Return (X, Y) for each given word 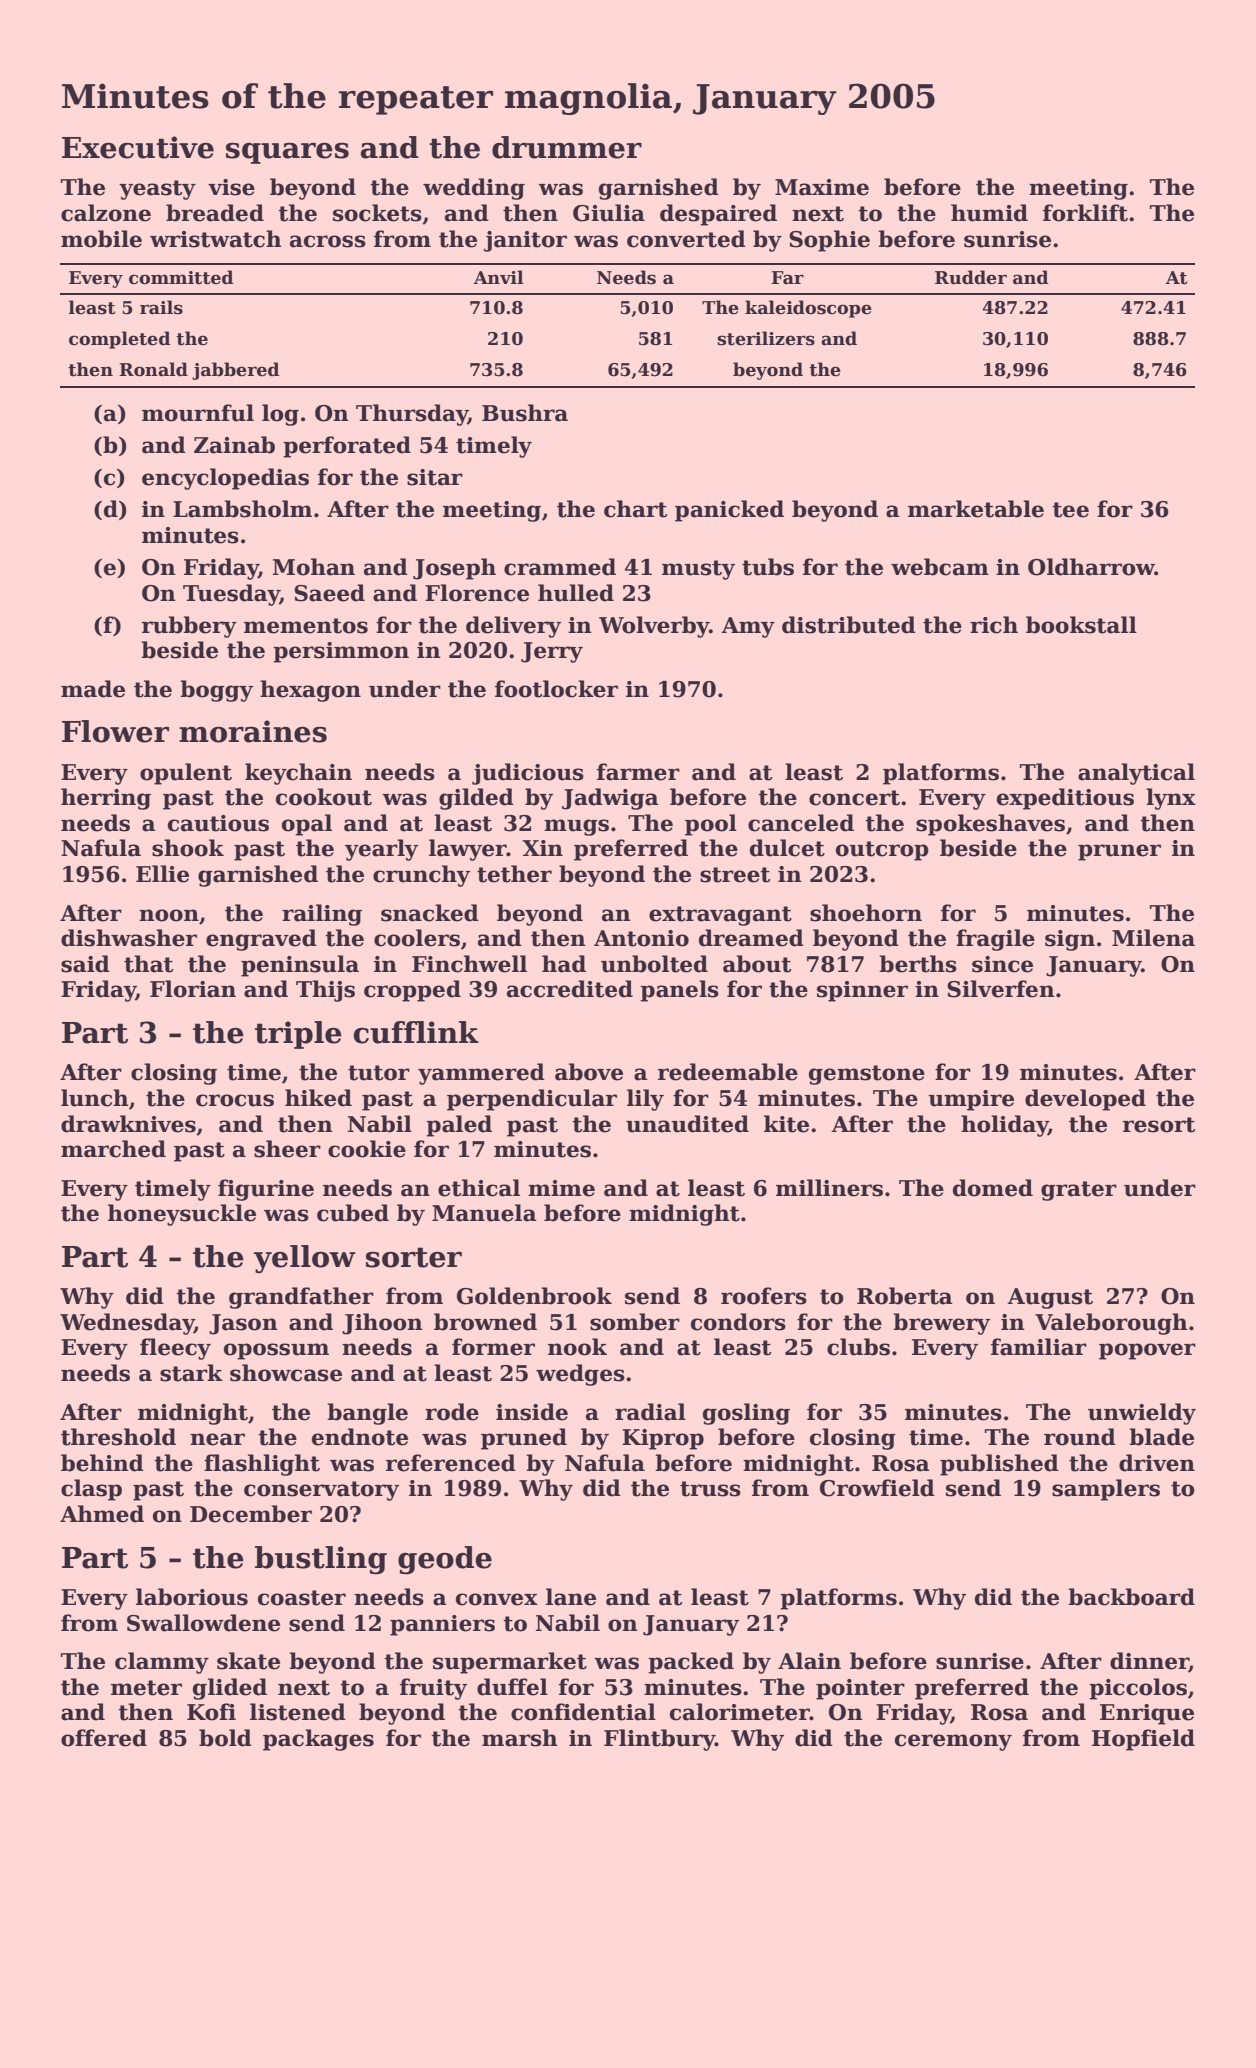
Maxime (822, 187)
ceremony (953, 1742)
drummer (567, 147)
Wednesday (127, 1324)
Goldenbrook (534, 1296)
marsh (520, 1738)
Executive (138, 147)
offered (104, 1738)
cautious (218, 823)
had (564, 964)
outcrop (882, 851)
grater (1079, 1191)
